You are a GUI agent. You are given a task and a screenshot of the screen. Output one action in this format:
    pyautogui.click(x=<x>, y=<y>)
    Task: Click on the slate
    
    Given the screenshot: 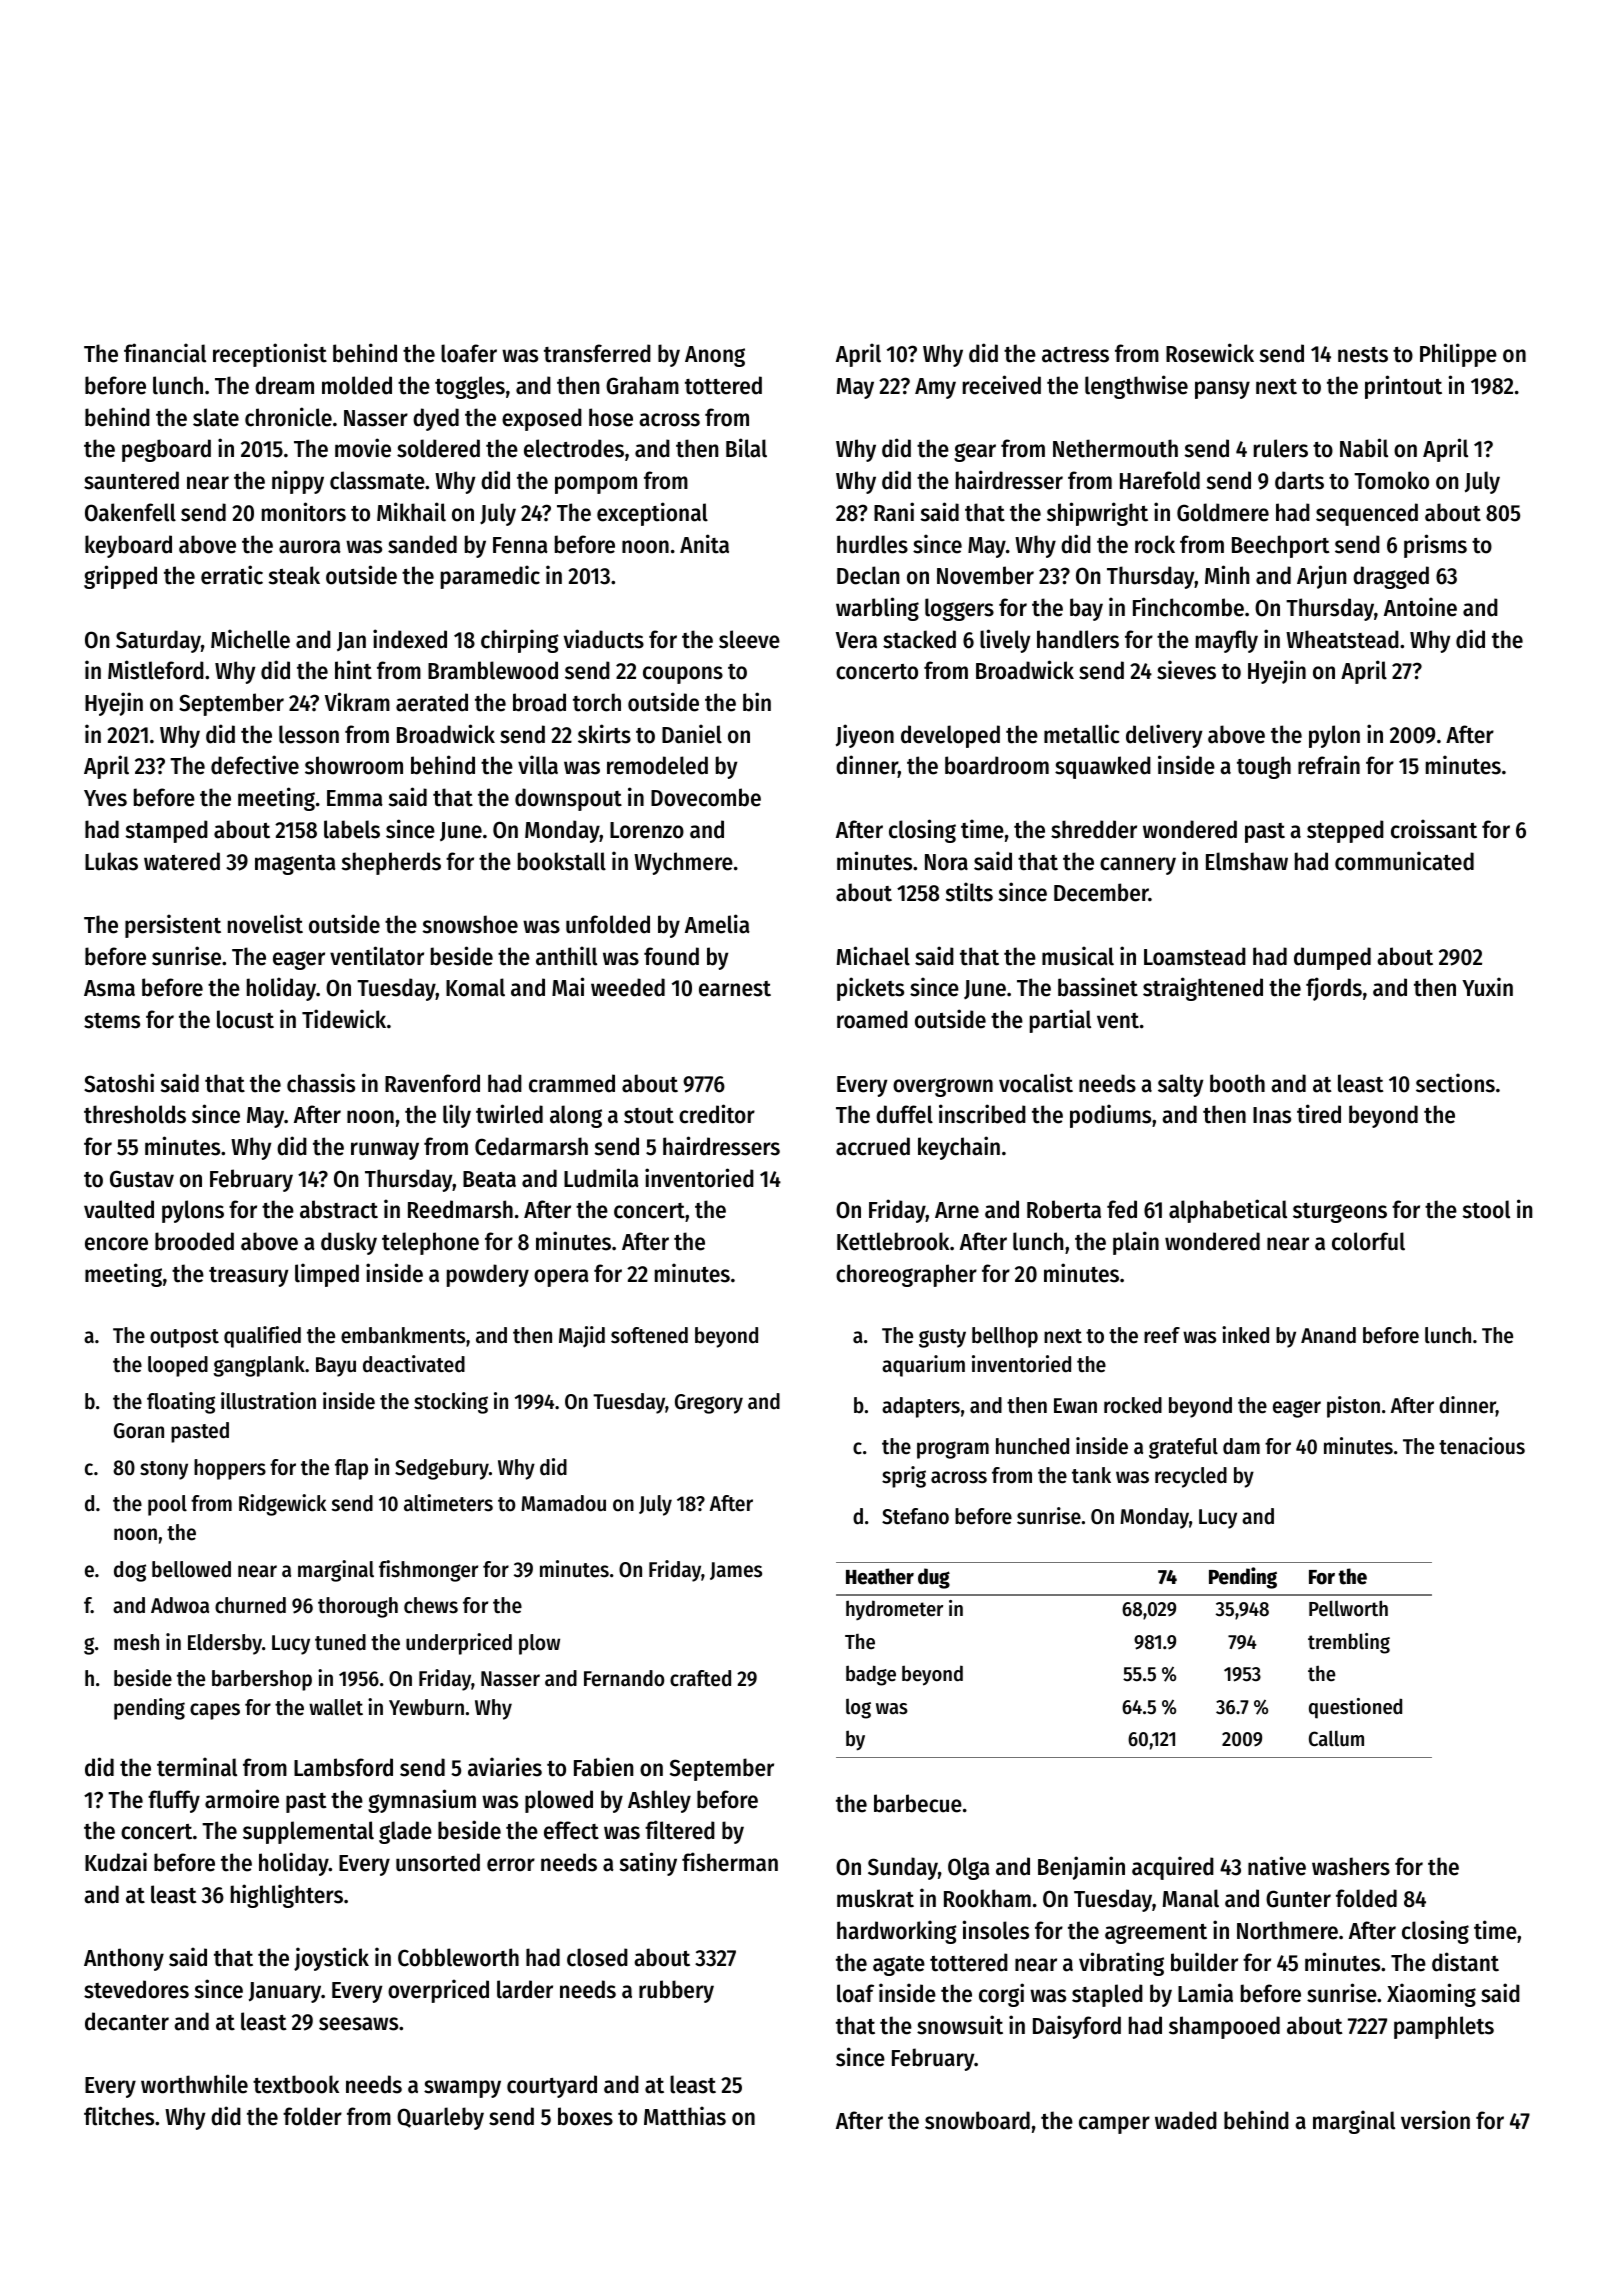 What is the action you would take?
    pyautogui.click(x=216, y=417)
